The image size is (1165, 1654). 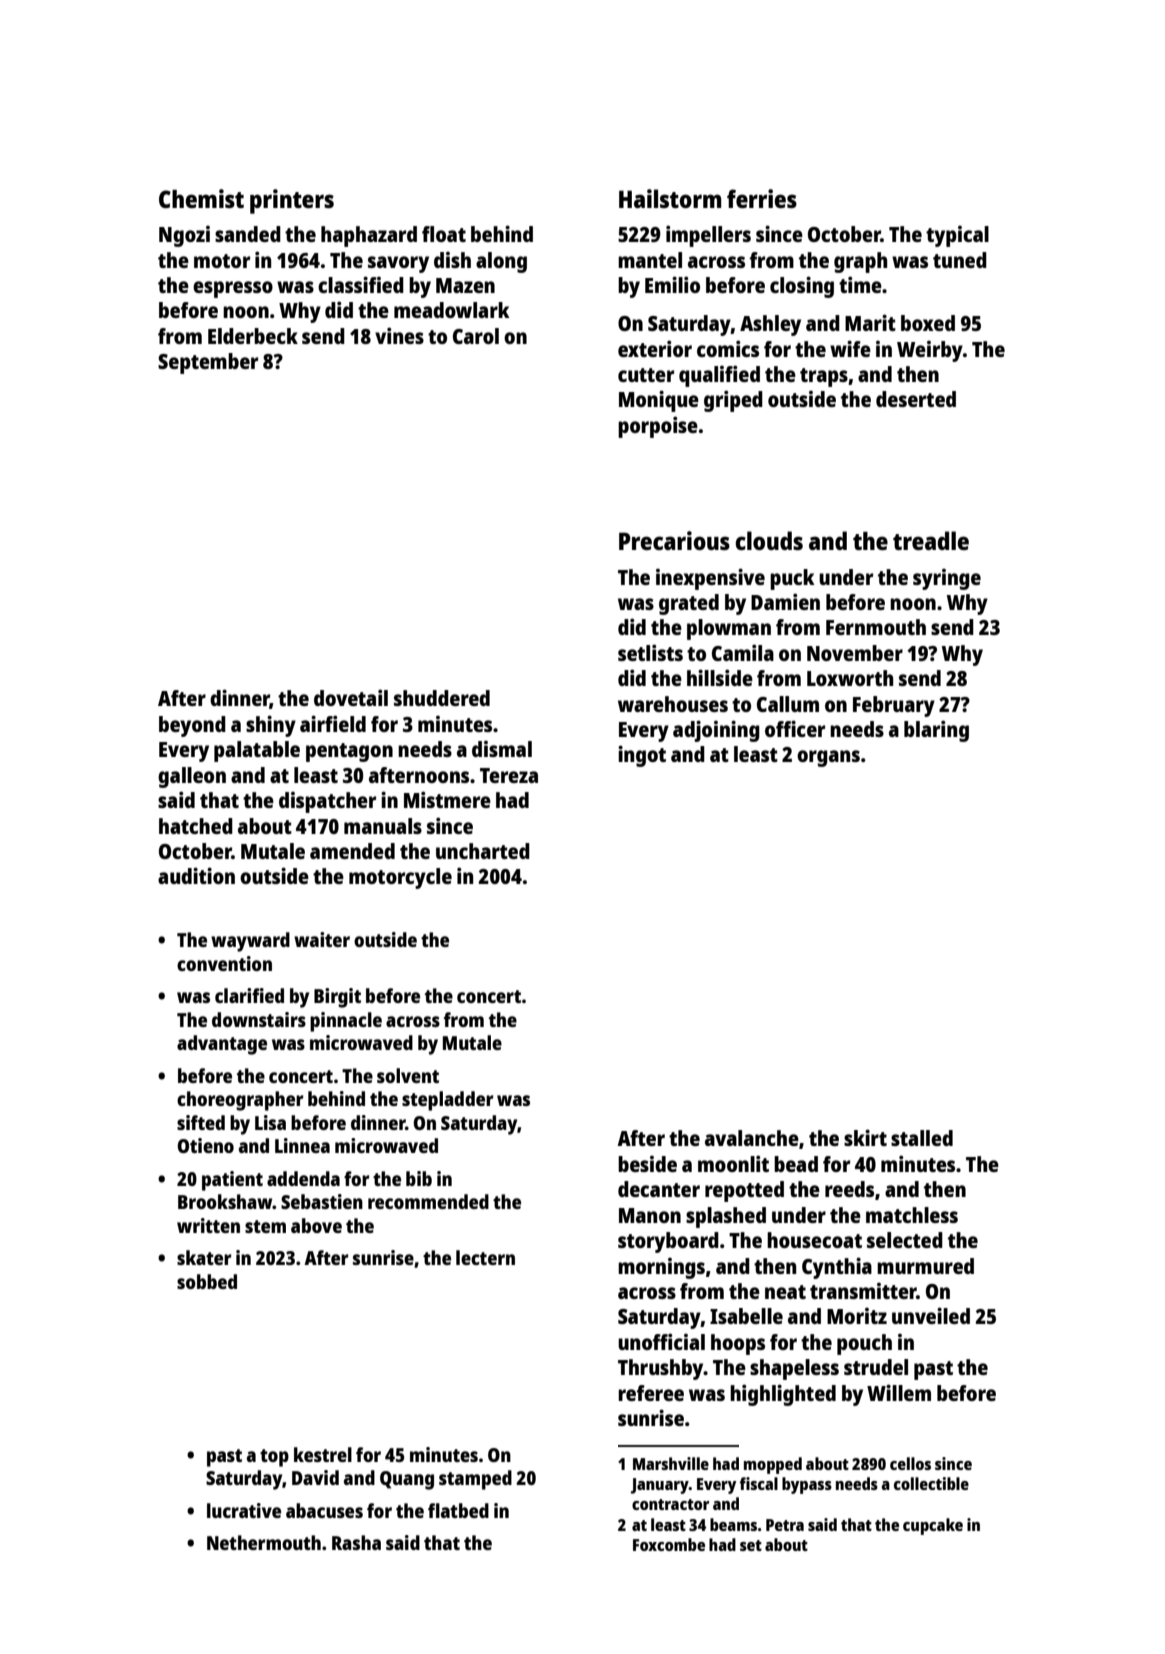 I want to click on audition, so click(x=196, y=875).
